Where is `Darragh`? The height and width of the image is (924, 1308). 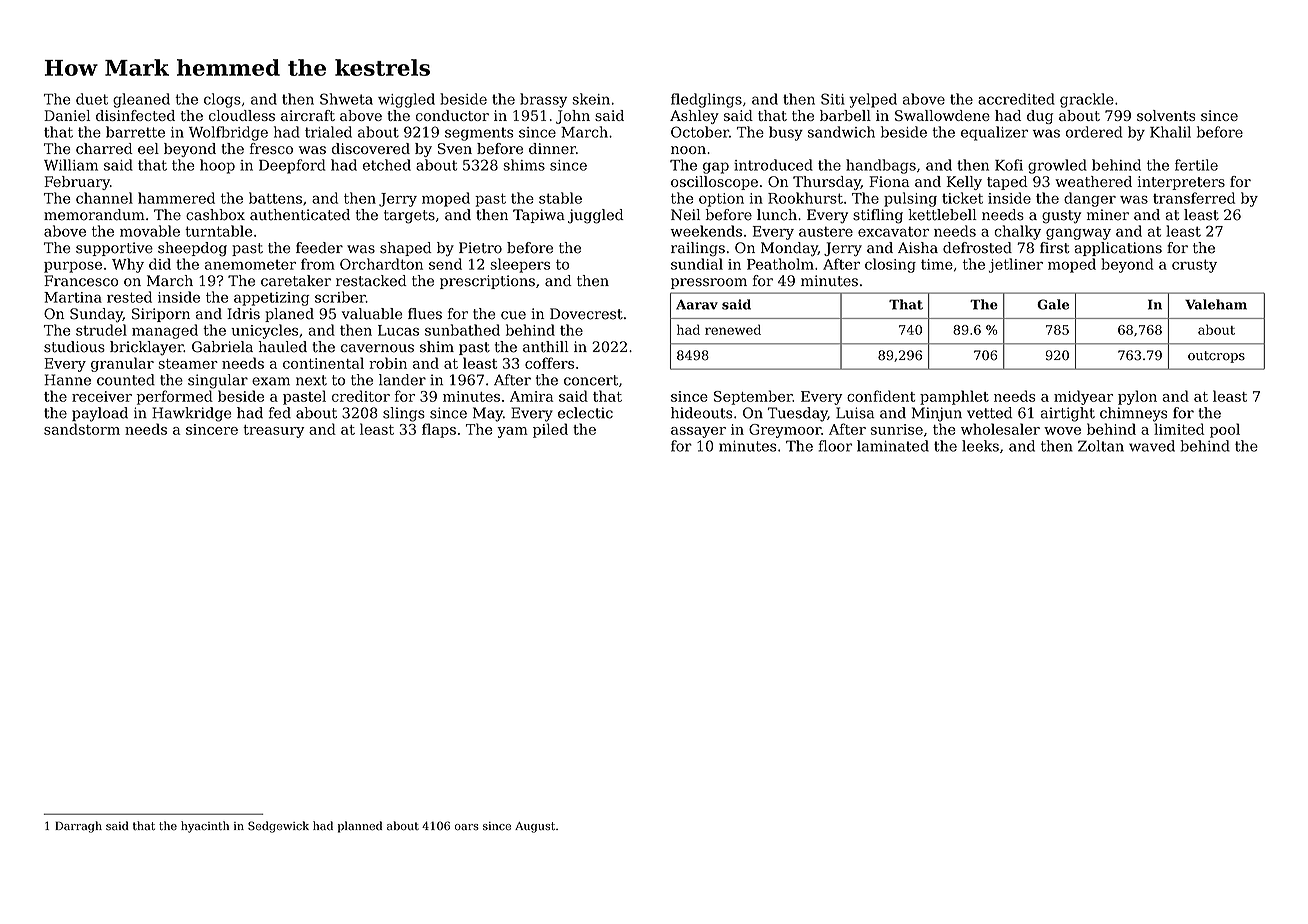 Darragh is located at coordinates (78, 827).
